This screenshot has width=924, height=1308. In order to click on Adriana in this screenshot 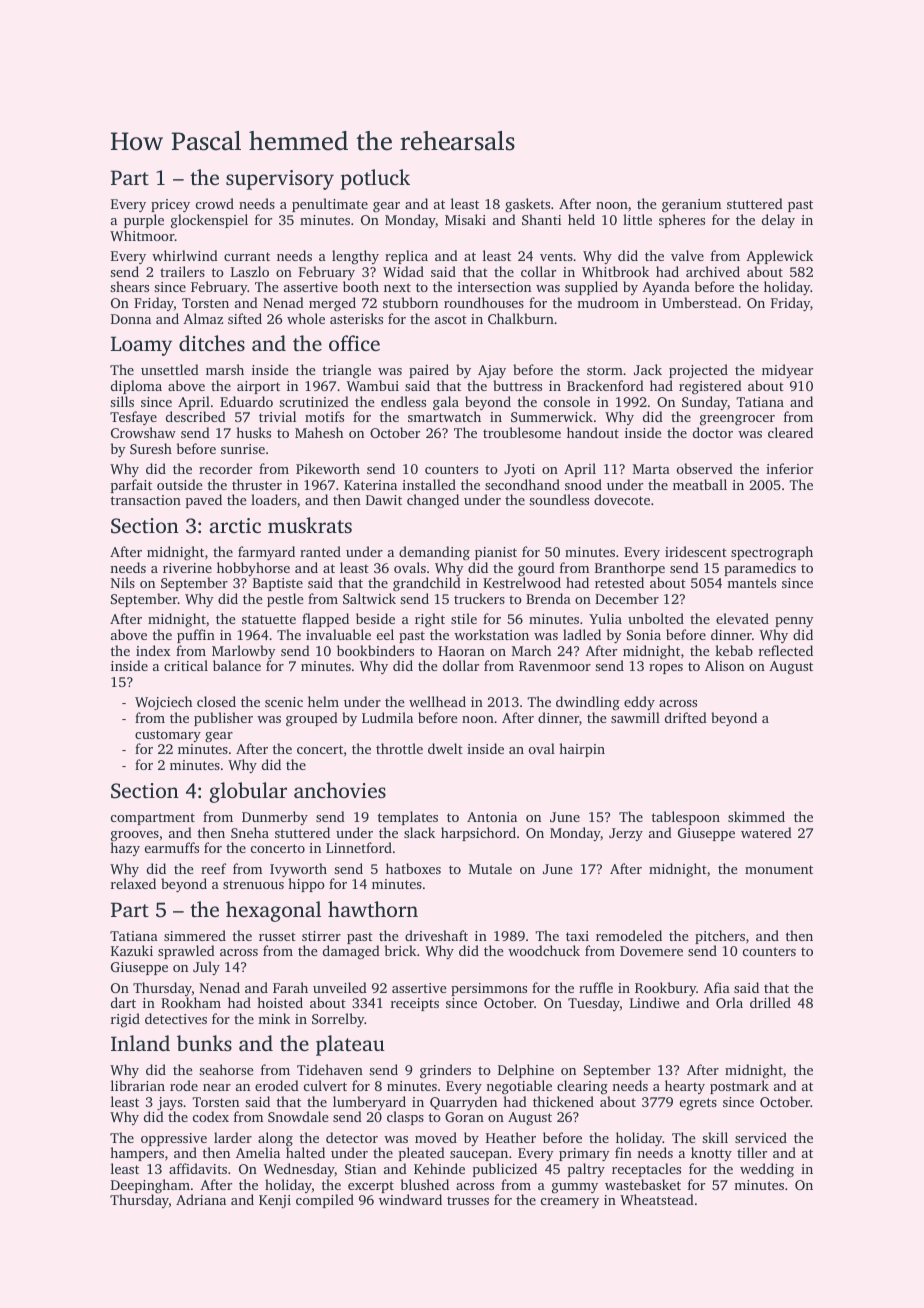, I will do `click(201, 1199)`.
